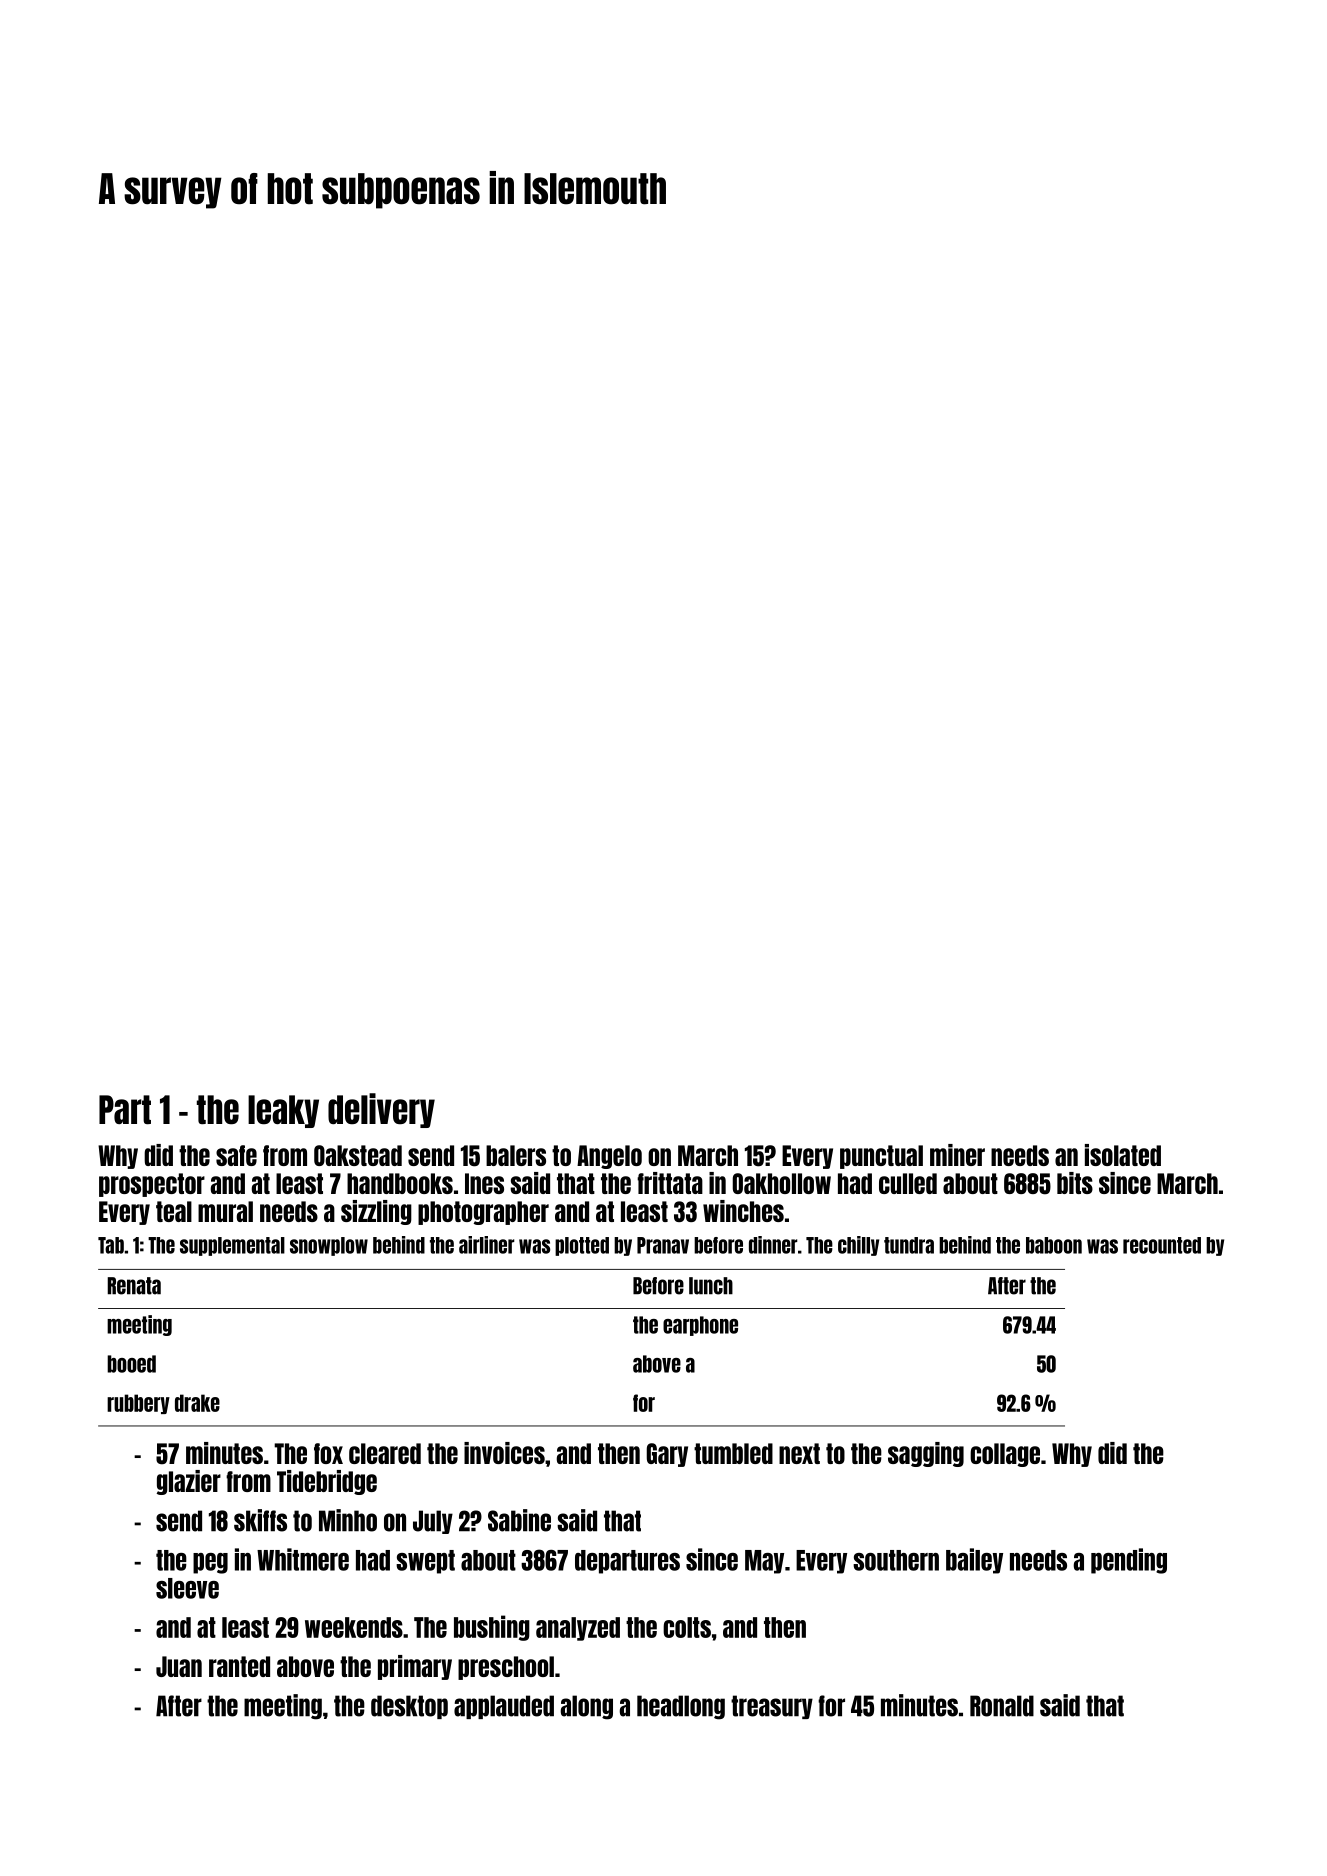 The height and width of the page is (1876, 1327). Describe the element at coordinates (1005, 1455) in the page. I see `collage` at that location.
